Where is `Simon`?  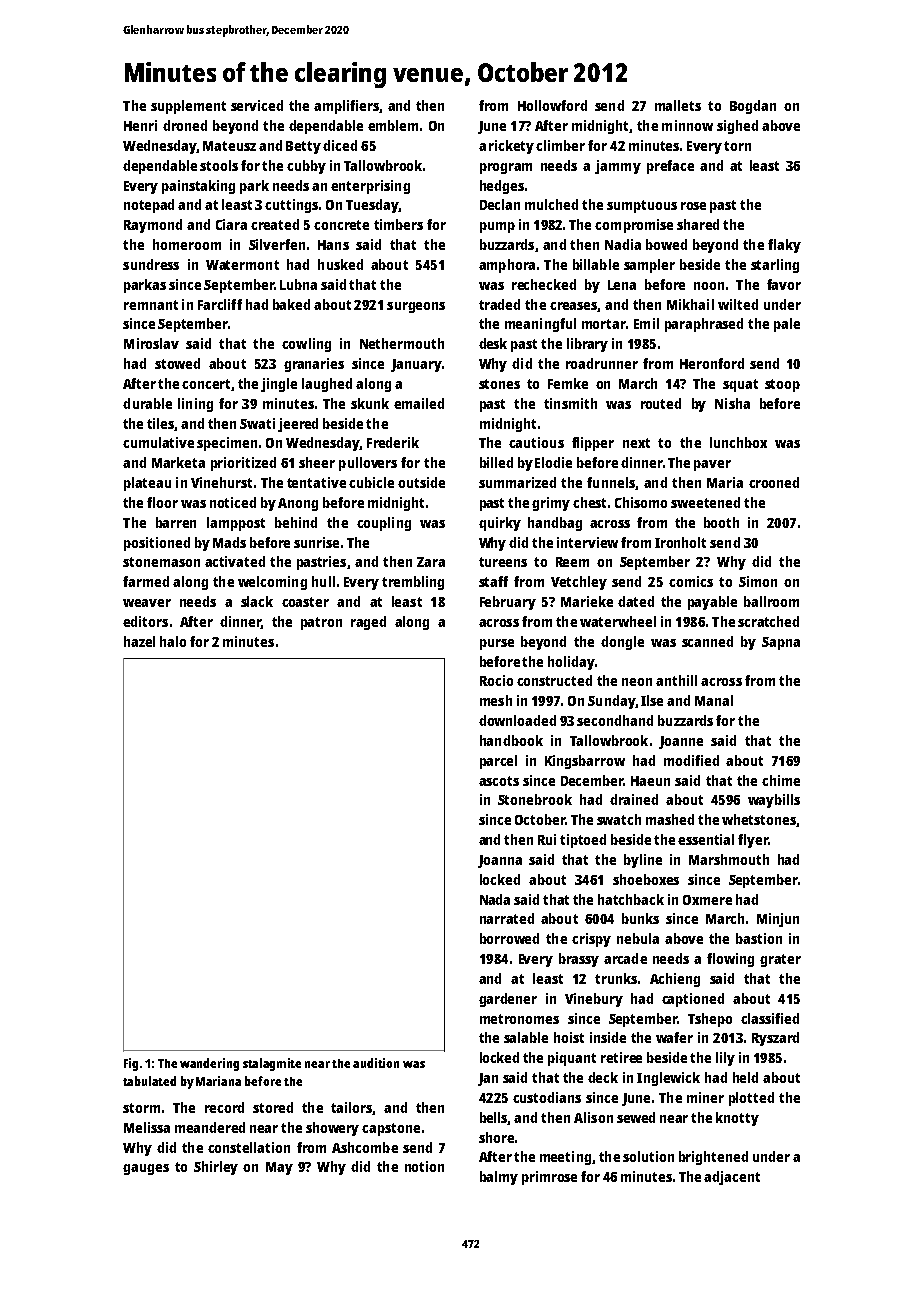 Simon is located at coordinates (758, 581).
